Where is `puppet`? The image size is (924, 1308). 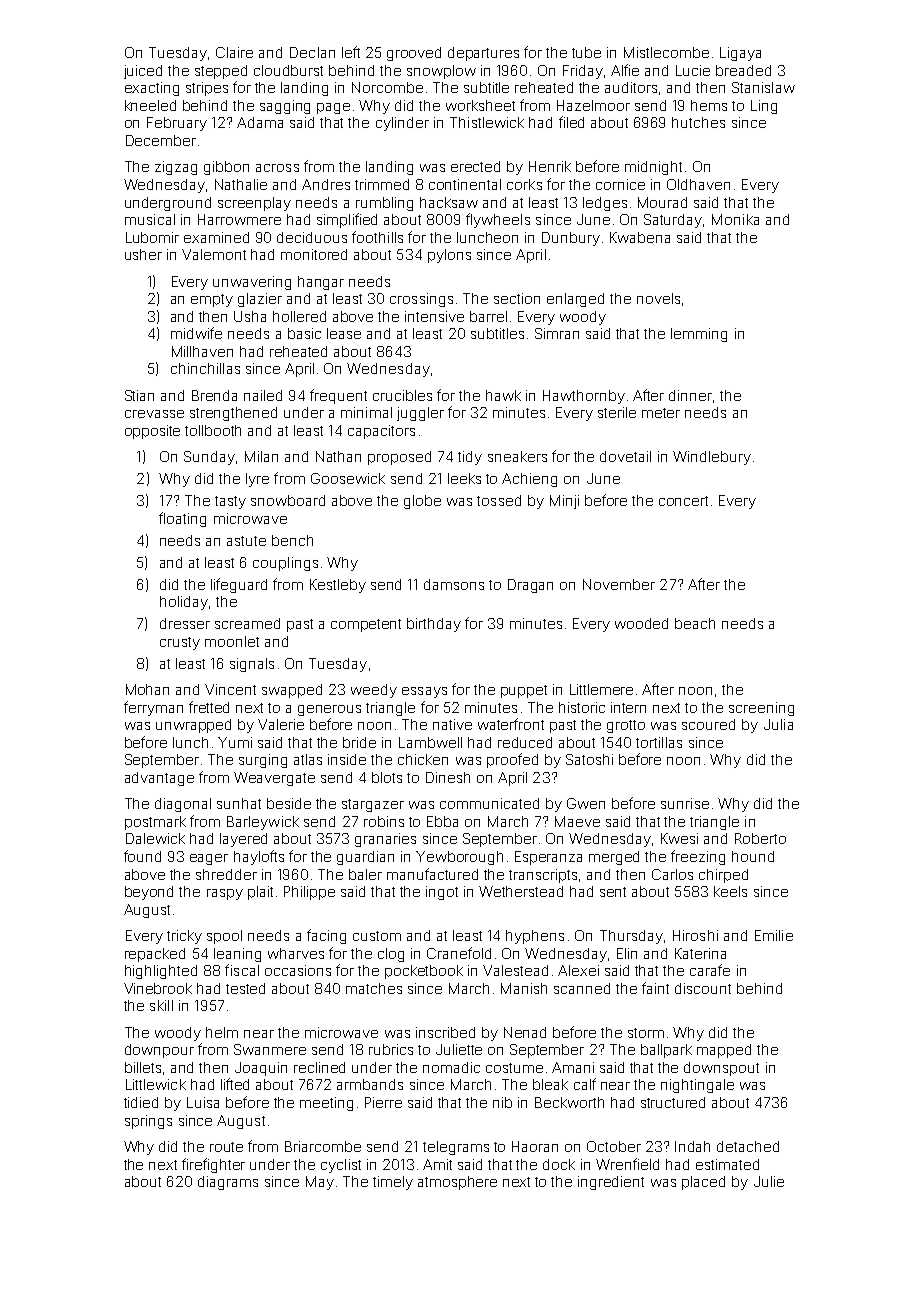
puppet is located at coordinates (524, 691).
